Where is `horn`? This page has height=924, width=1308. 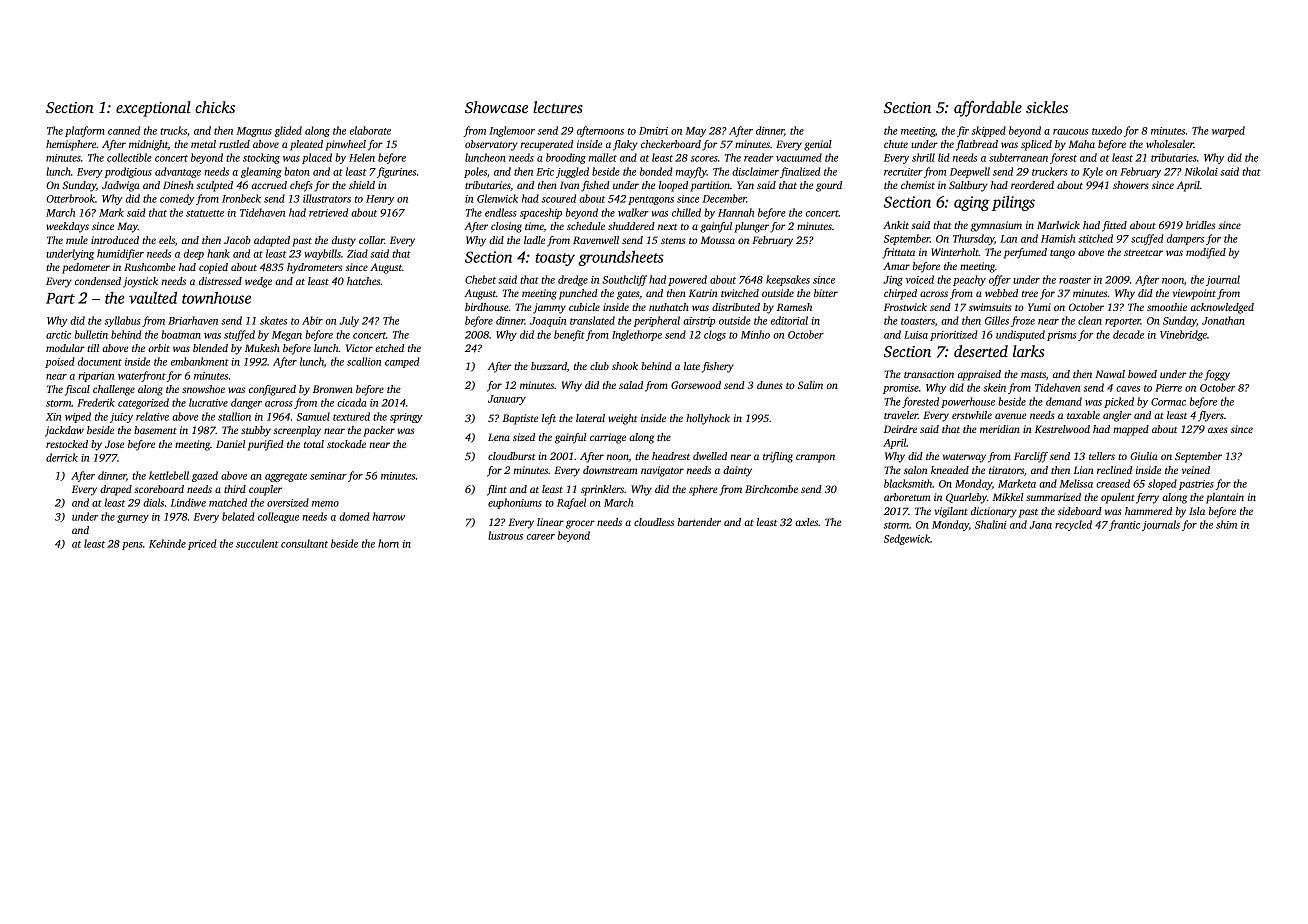 horn is located at coordinates (388, 543).
